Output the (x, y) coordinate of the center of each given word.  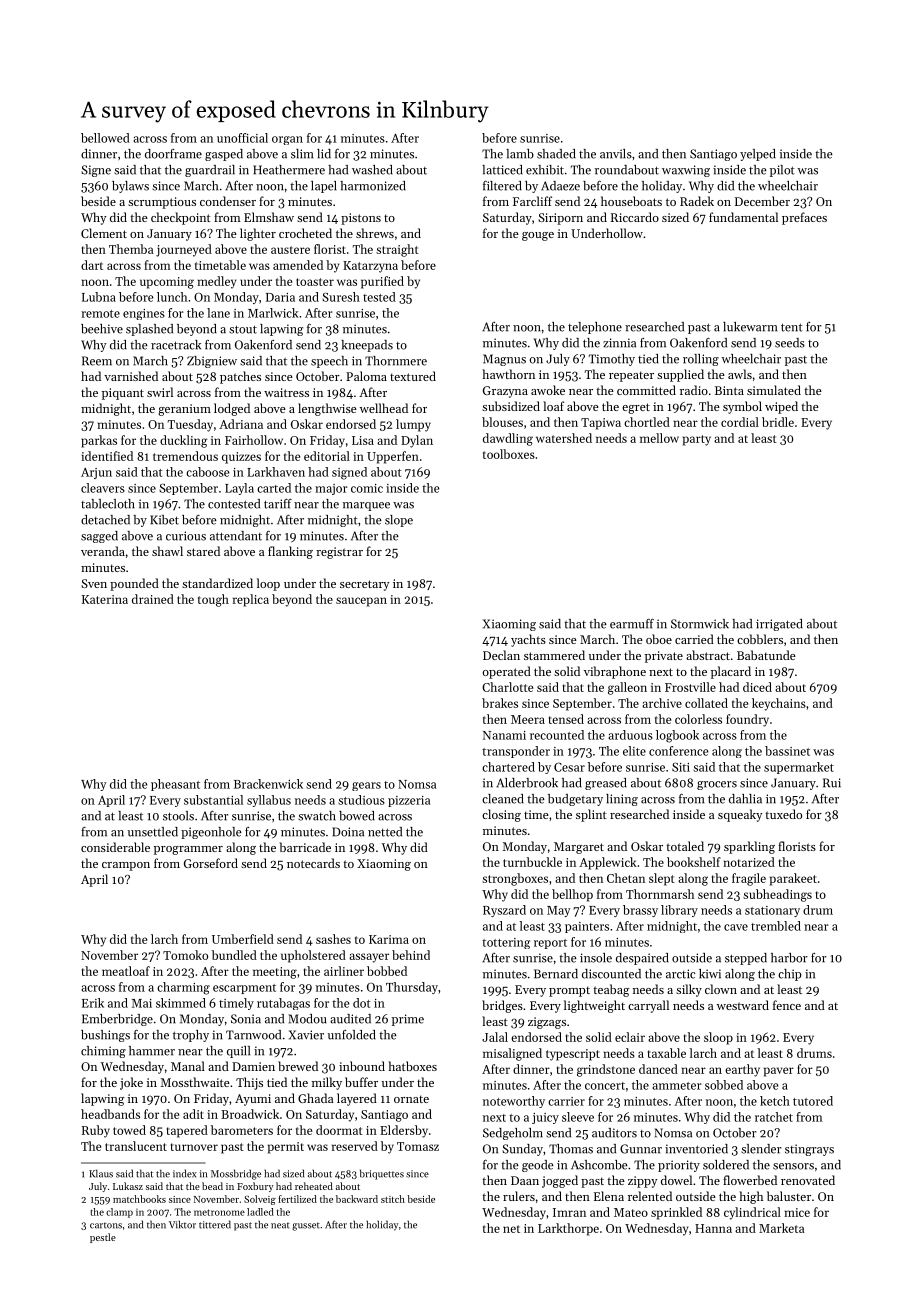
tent (792, 327)
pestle (103, 1238)
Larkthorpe (568, 1229)
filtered (502, 186)
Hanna (713, 1228)
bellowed (105, 138)
